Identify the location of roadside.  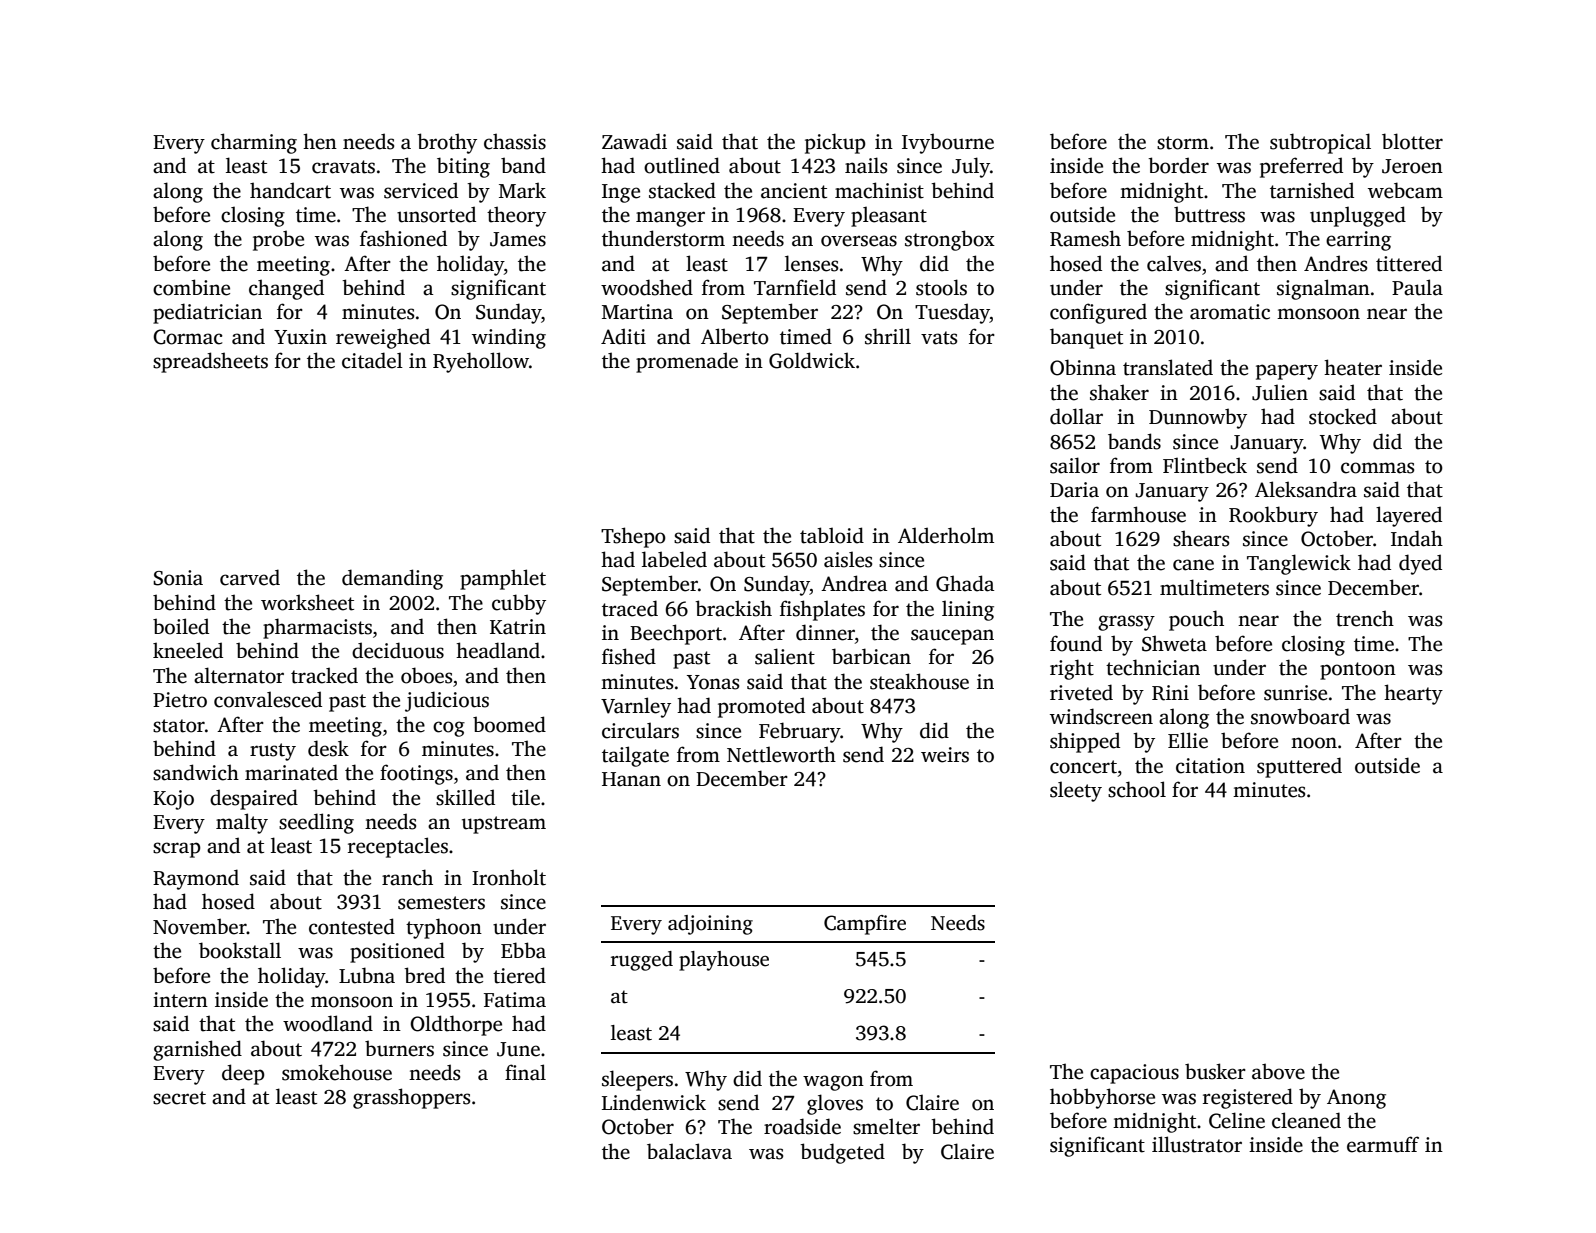
(802, 1126).
